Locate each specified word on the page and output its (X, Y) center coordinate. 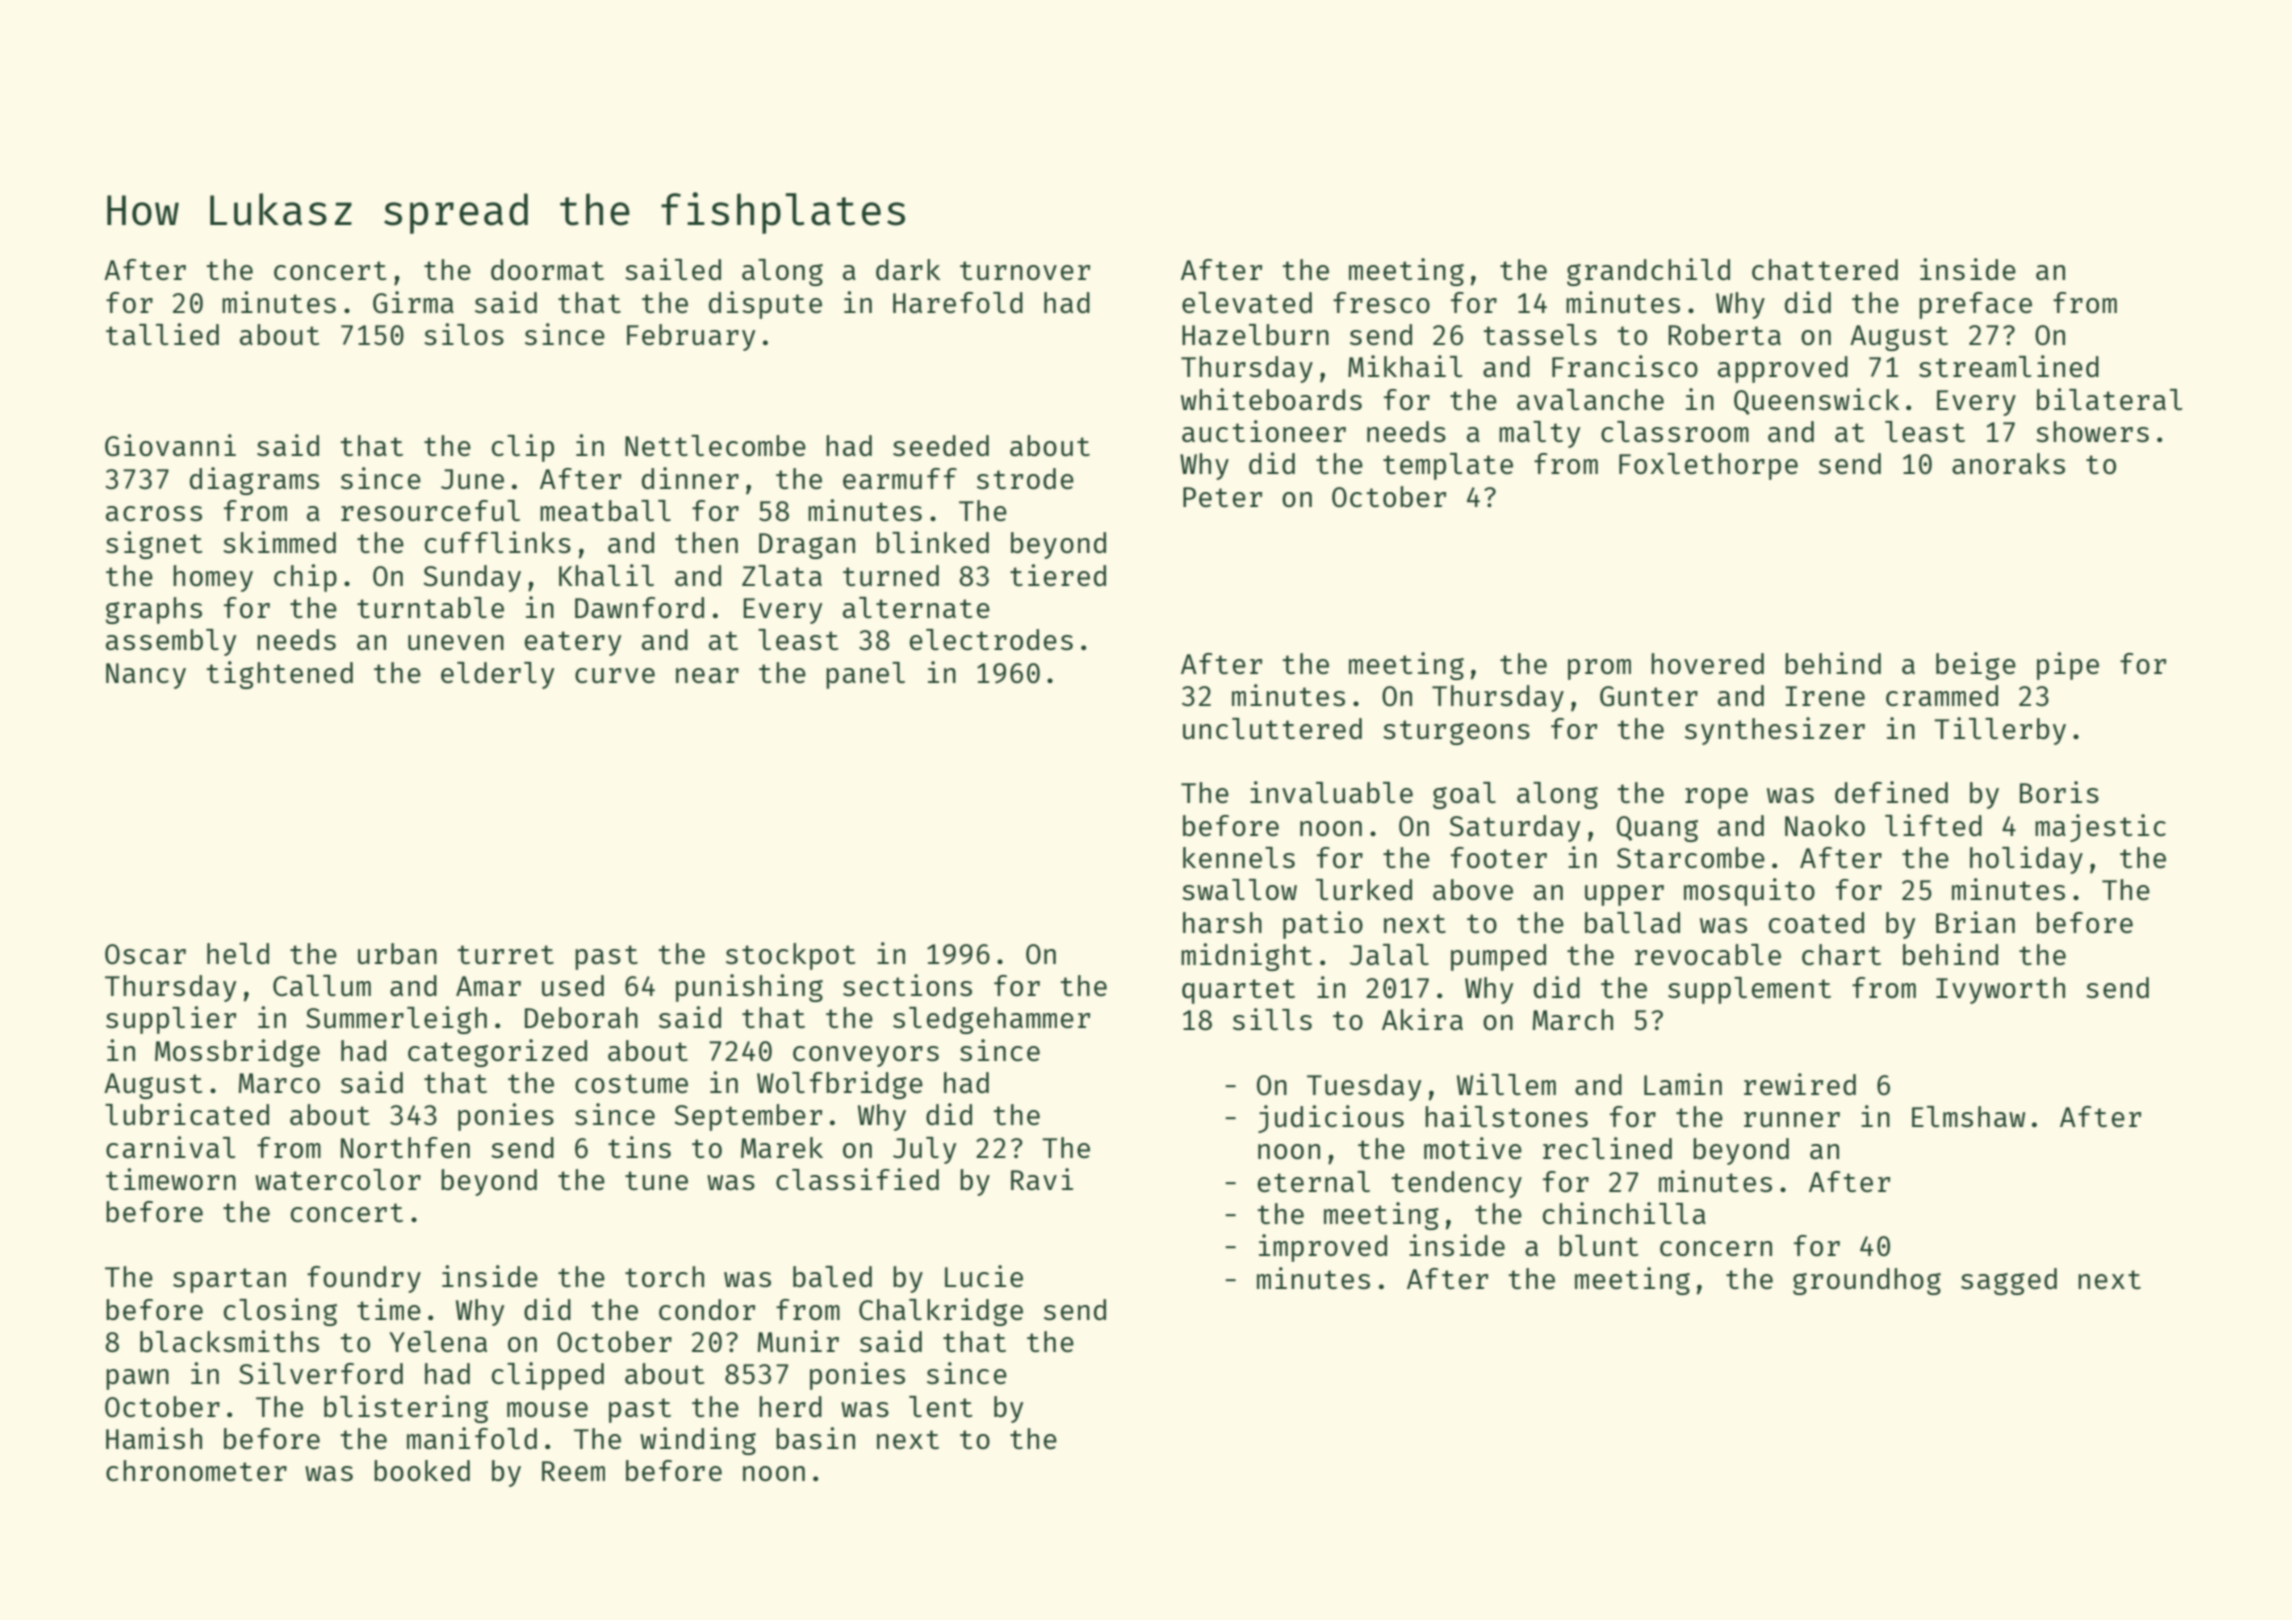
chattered (1825, 269)
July (924, 1150)
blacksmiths (229, 1341)
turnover (1025, 270)
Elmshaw (1968, 1116)
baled (832, 1276)
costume (631, 1083)
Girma (413, 302)
